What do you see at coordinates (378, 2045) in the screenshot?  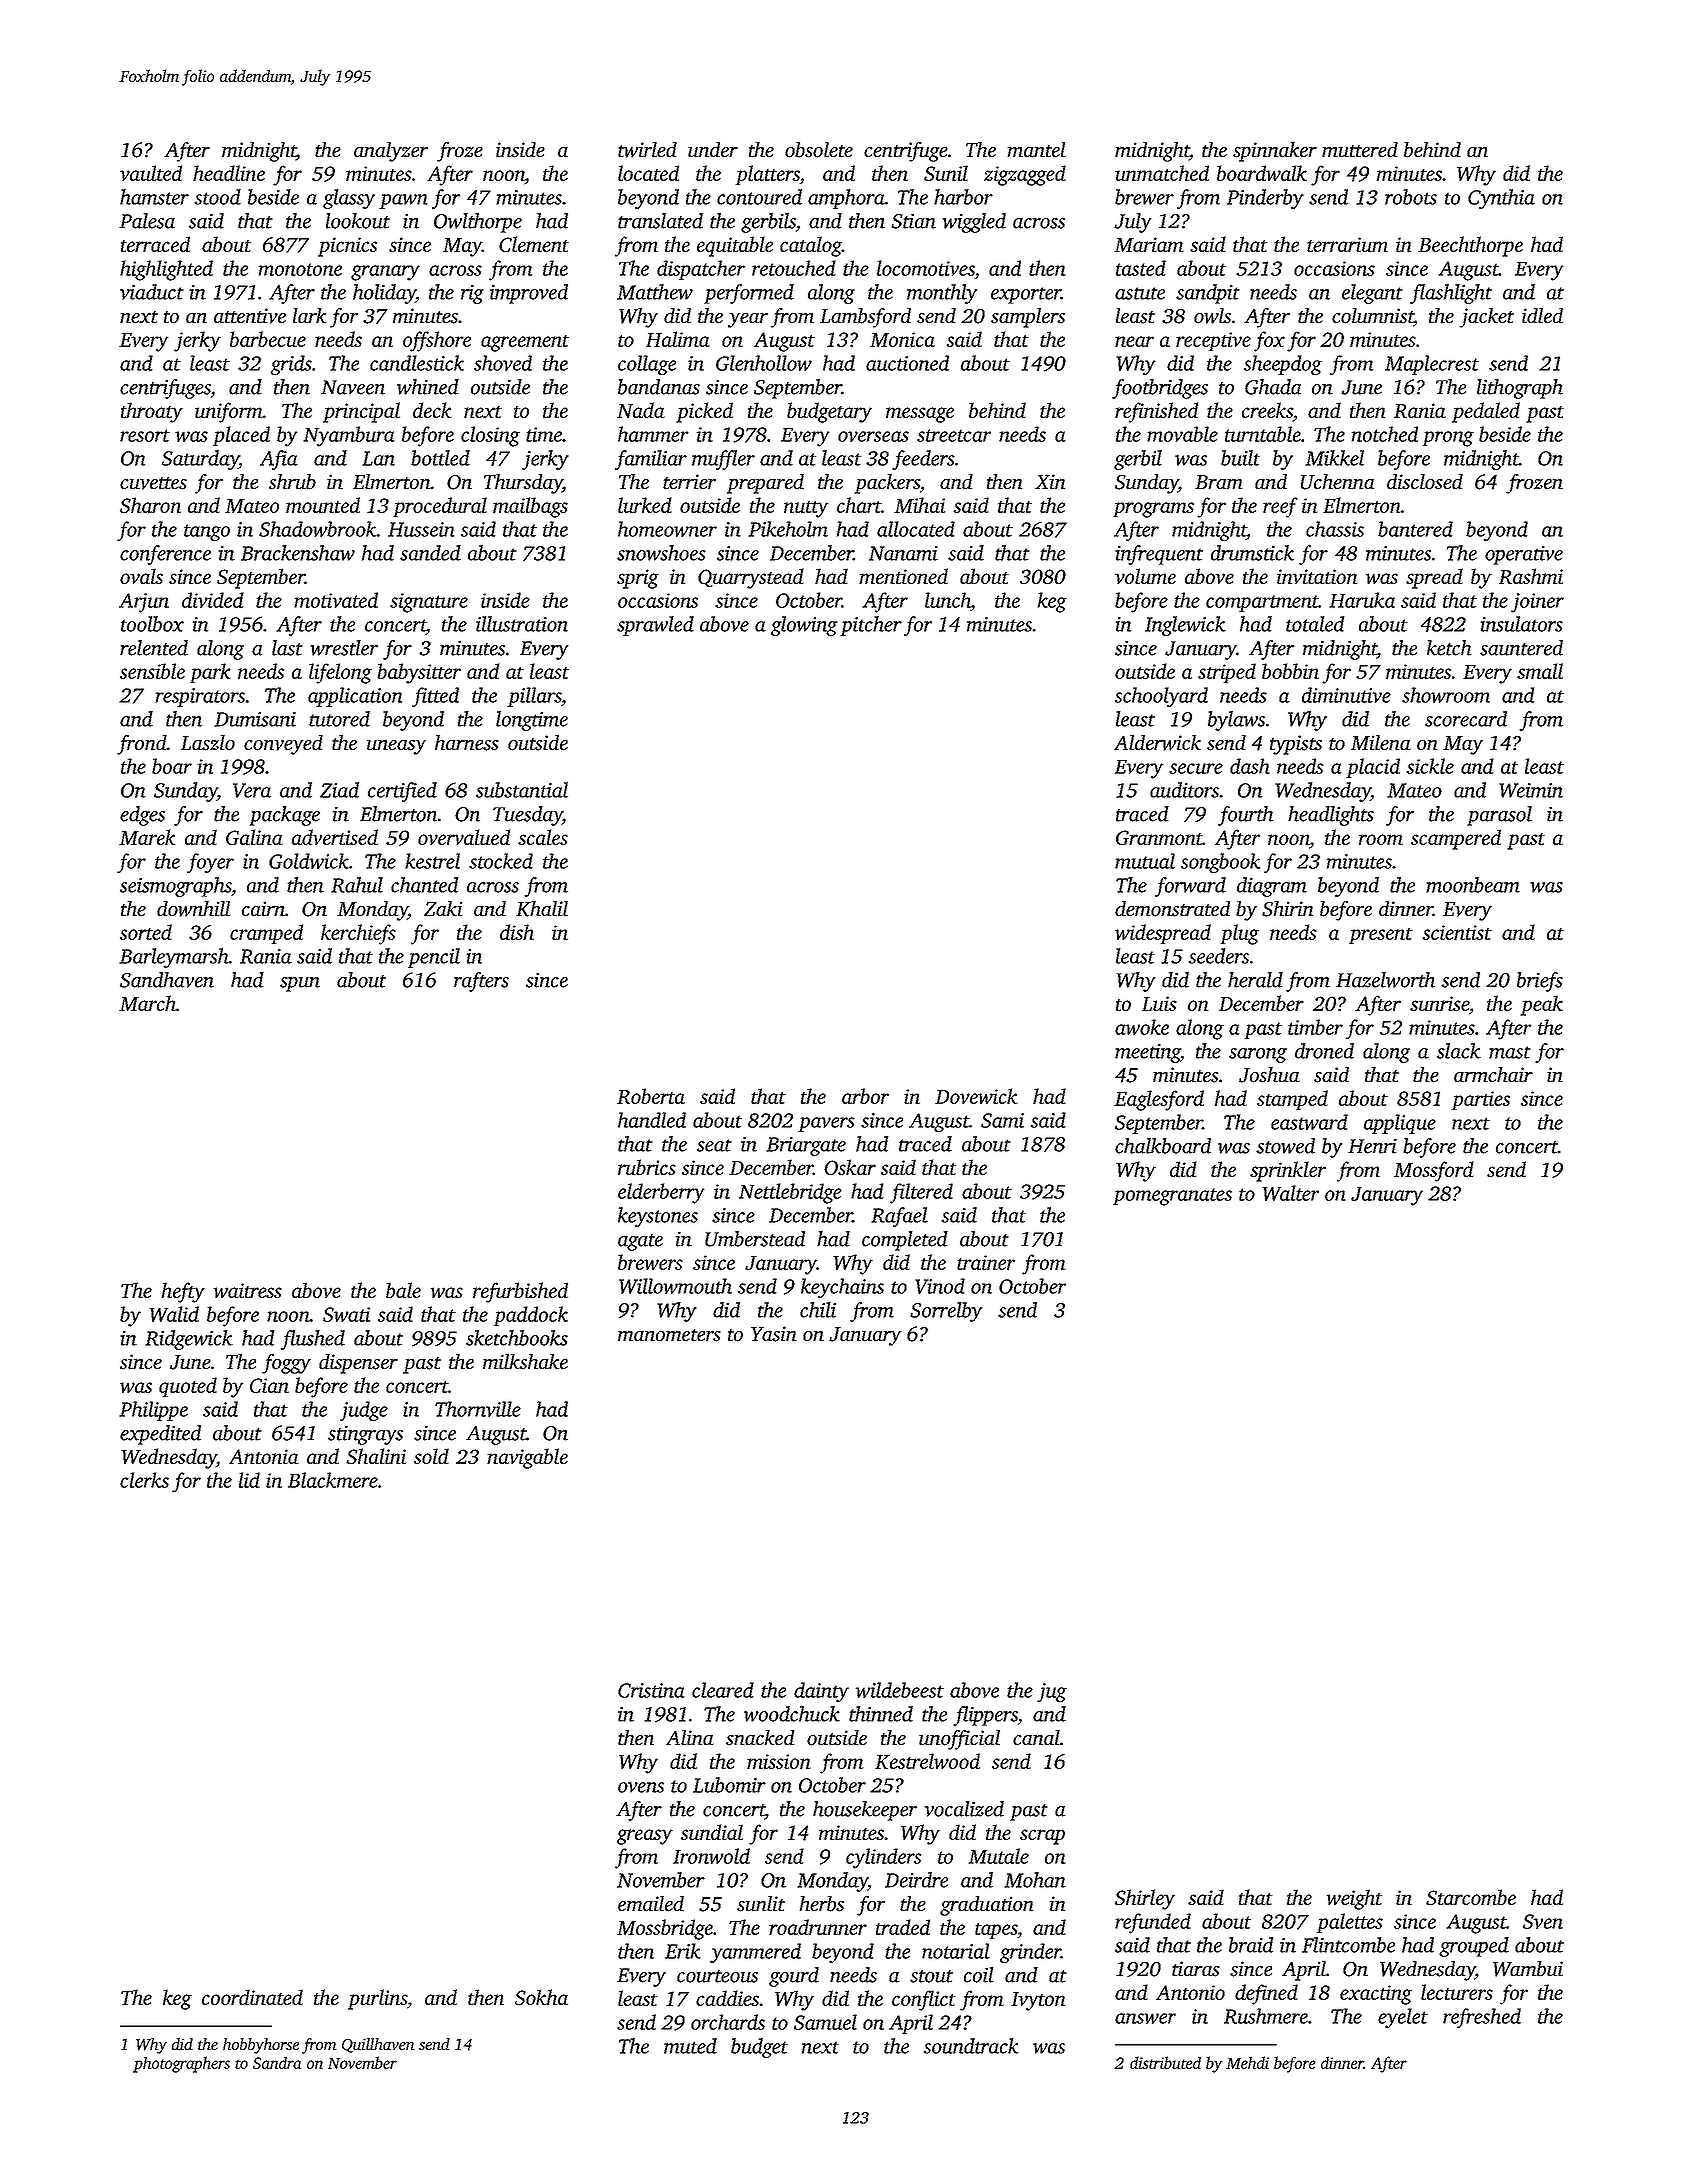 I see `Quillhaven` at bounding box center [378, 2045].
